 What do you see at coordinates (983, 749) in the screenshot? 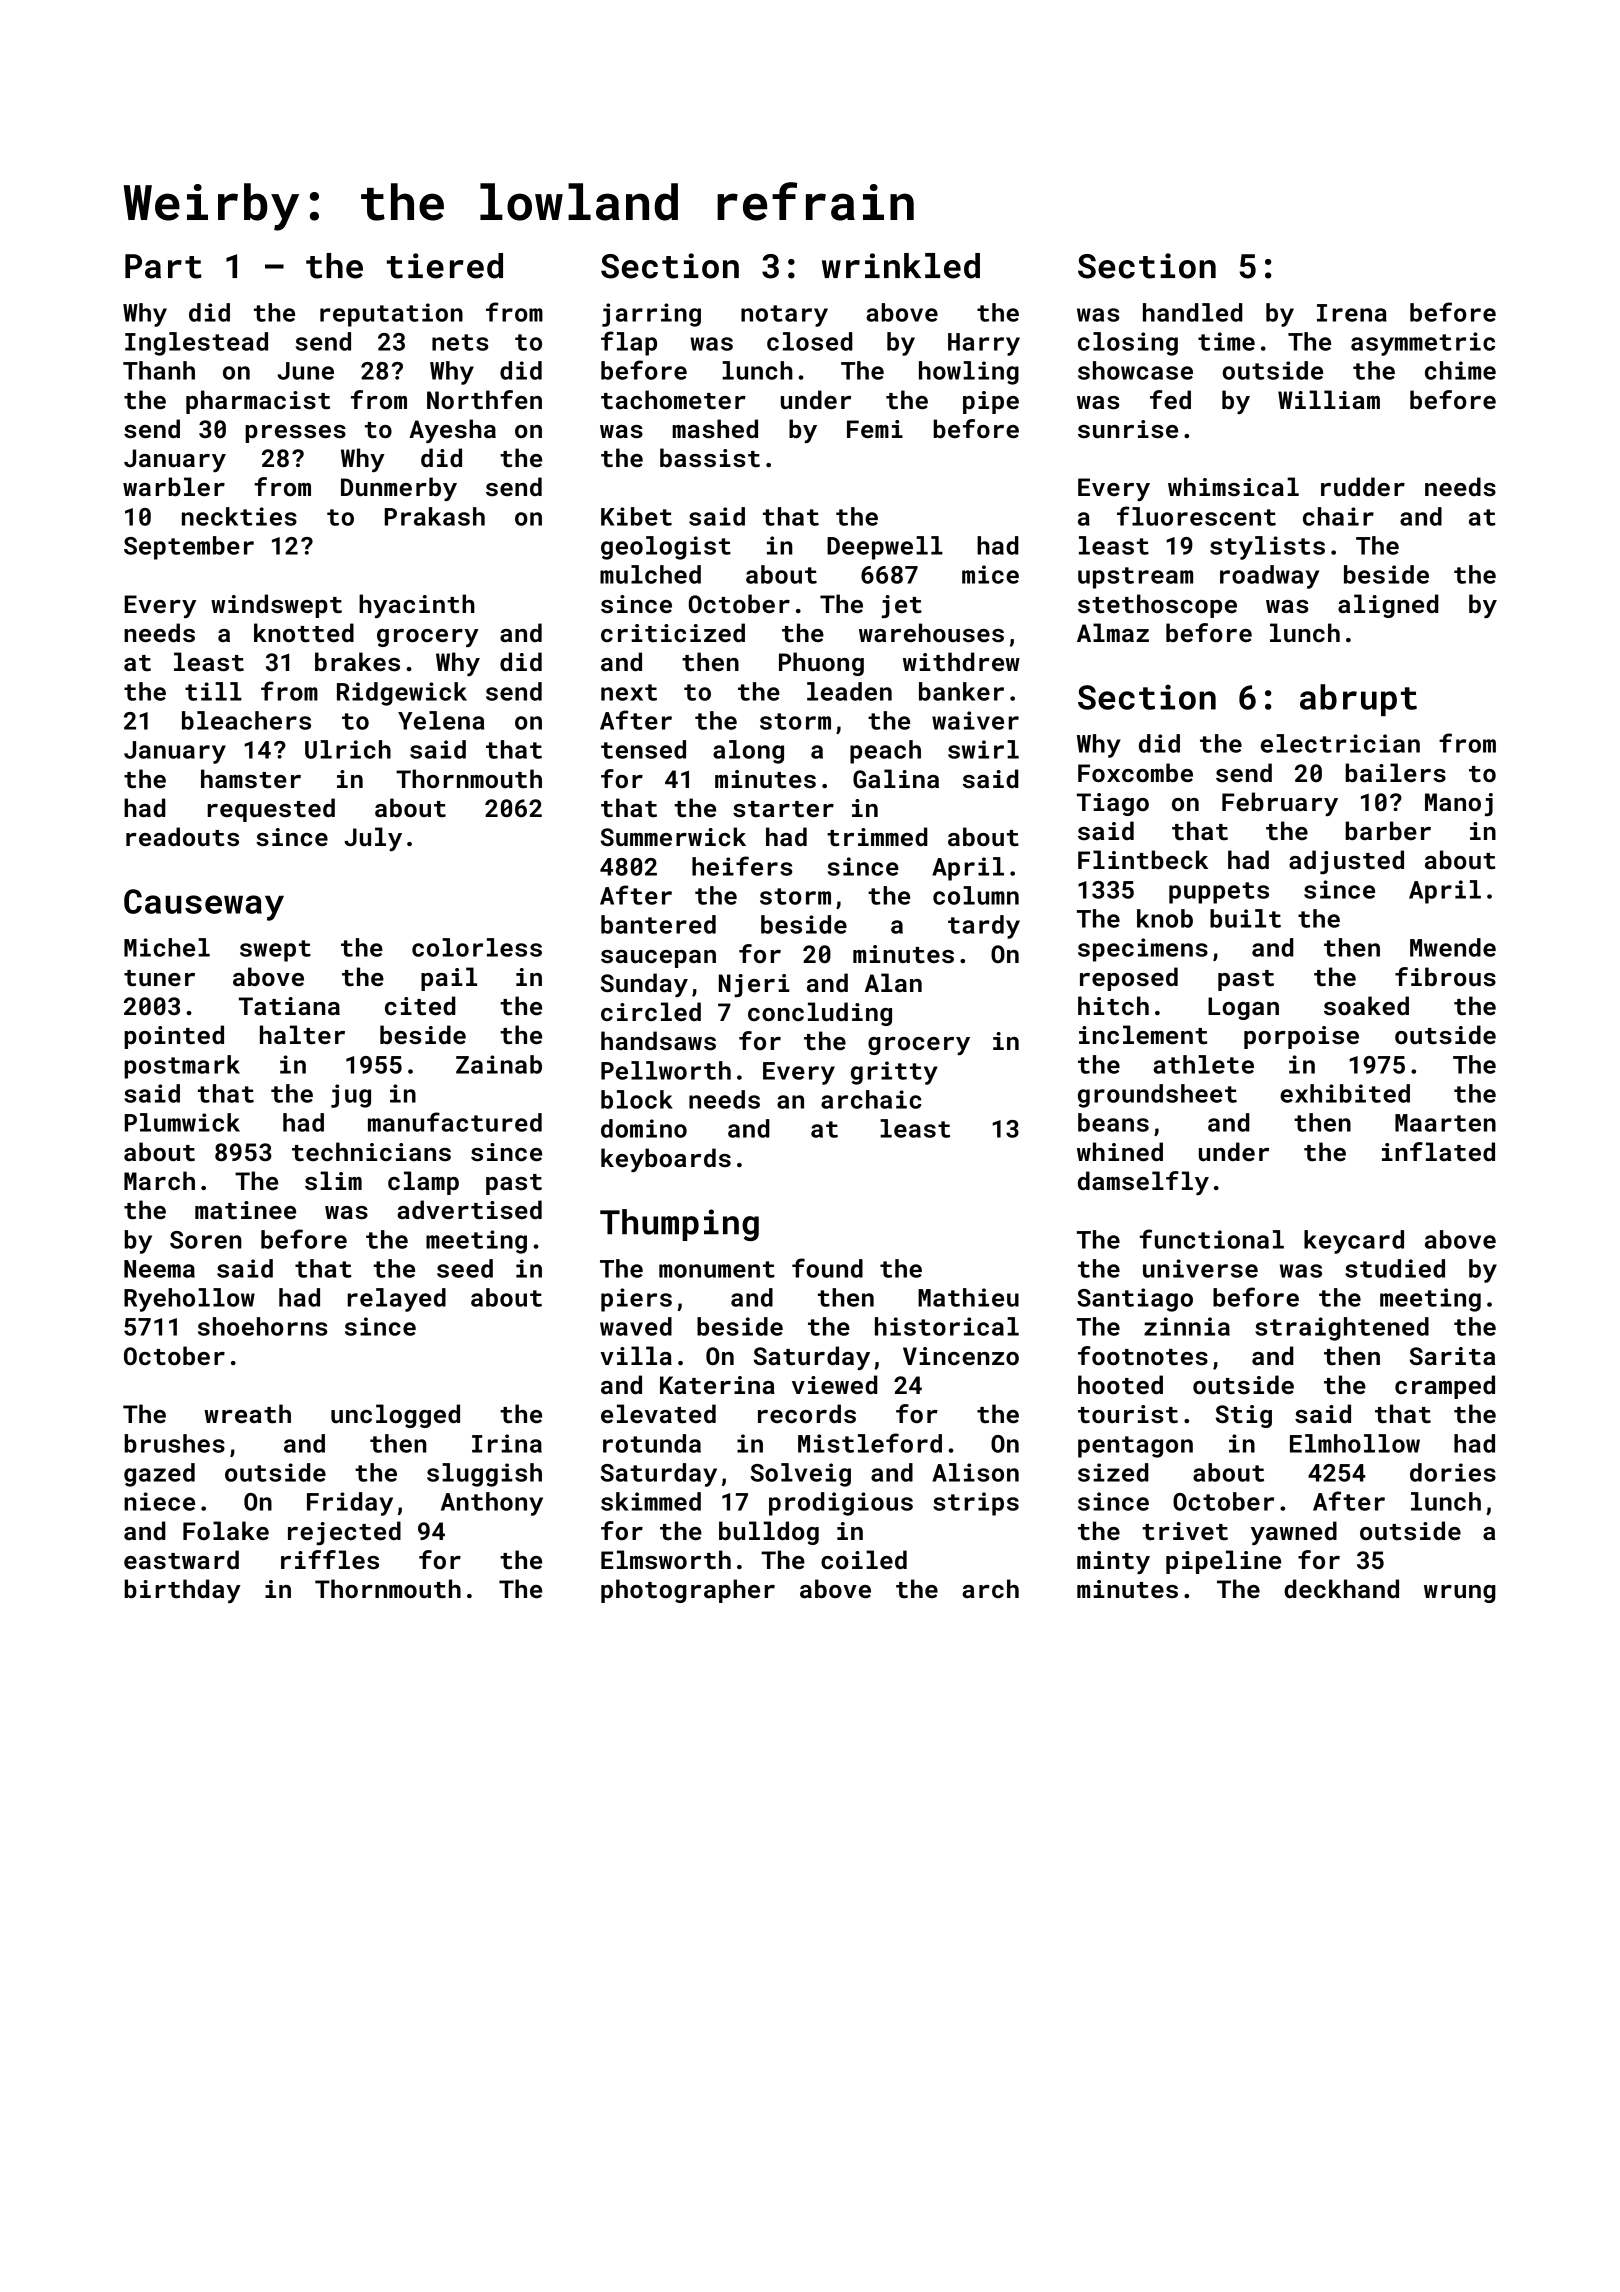
I see `swirl` at bounding box center [983, 749].
